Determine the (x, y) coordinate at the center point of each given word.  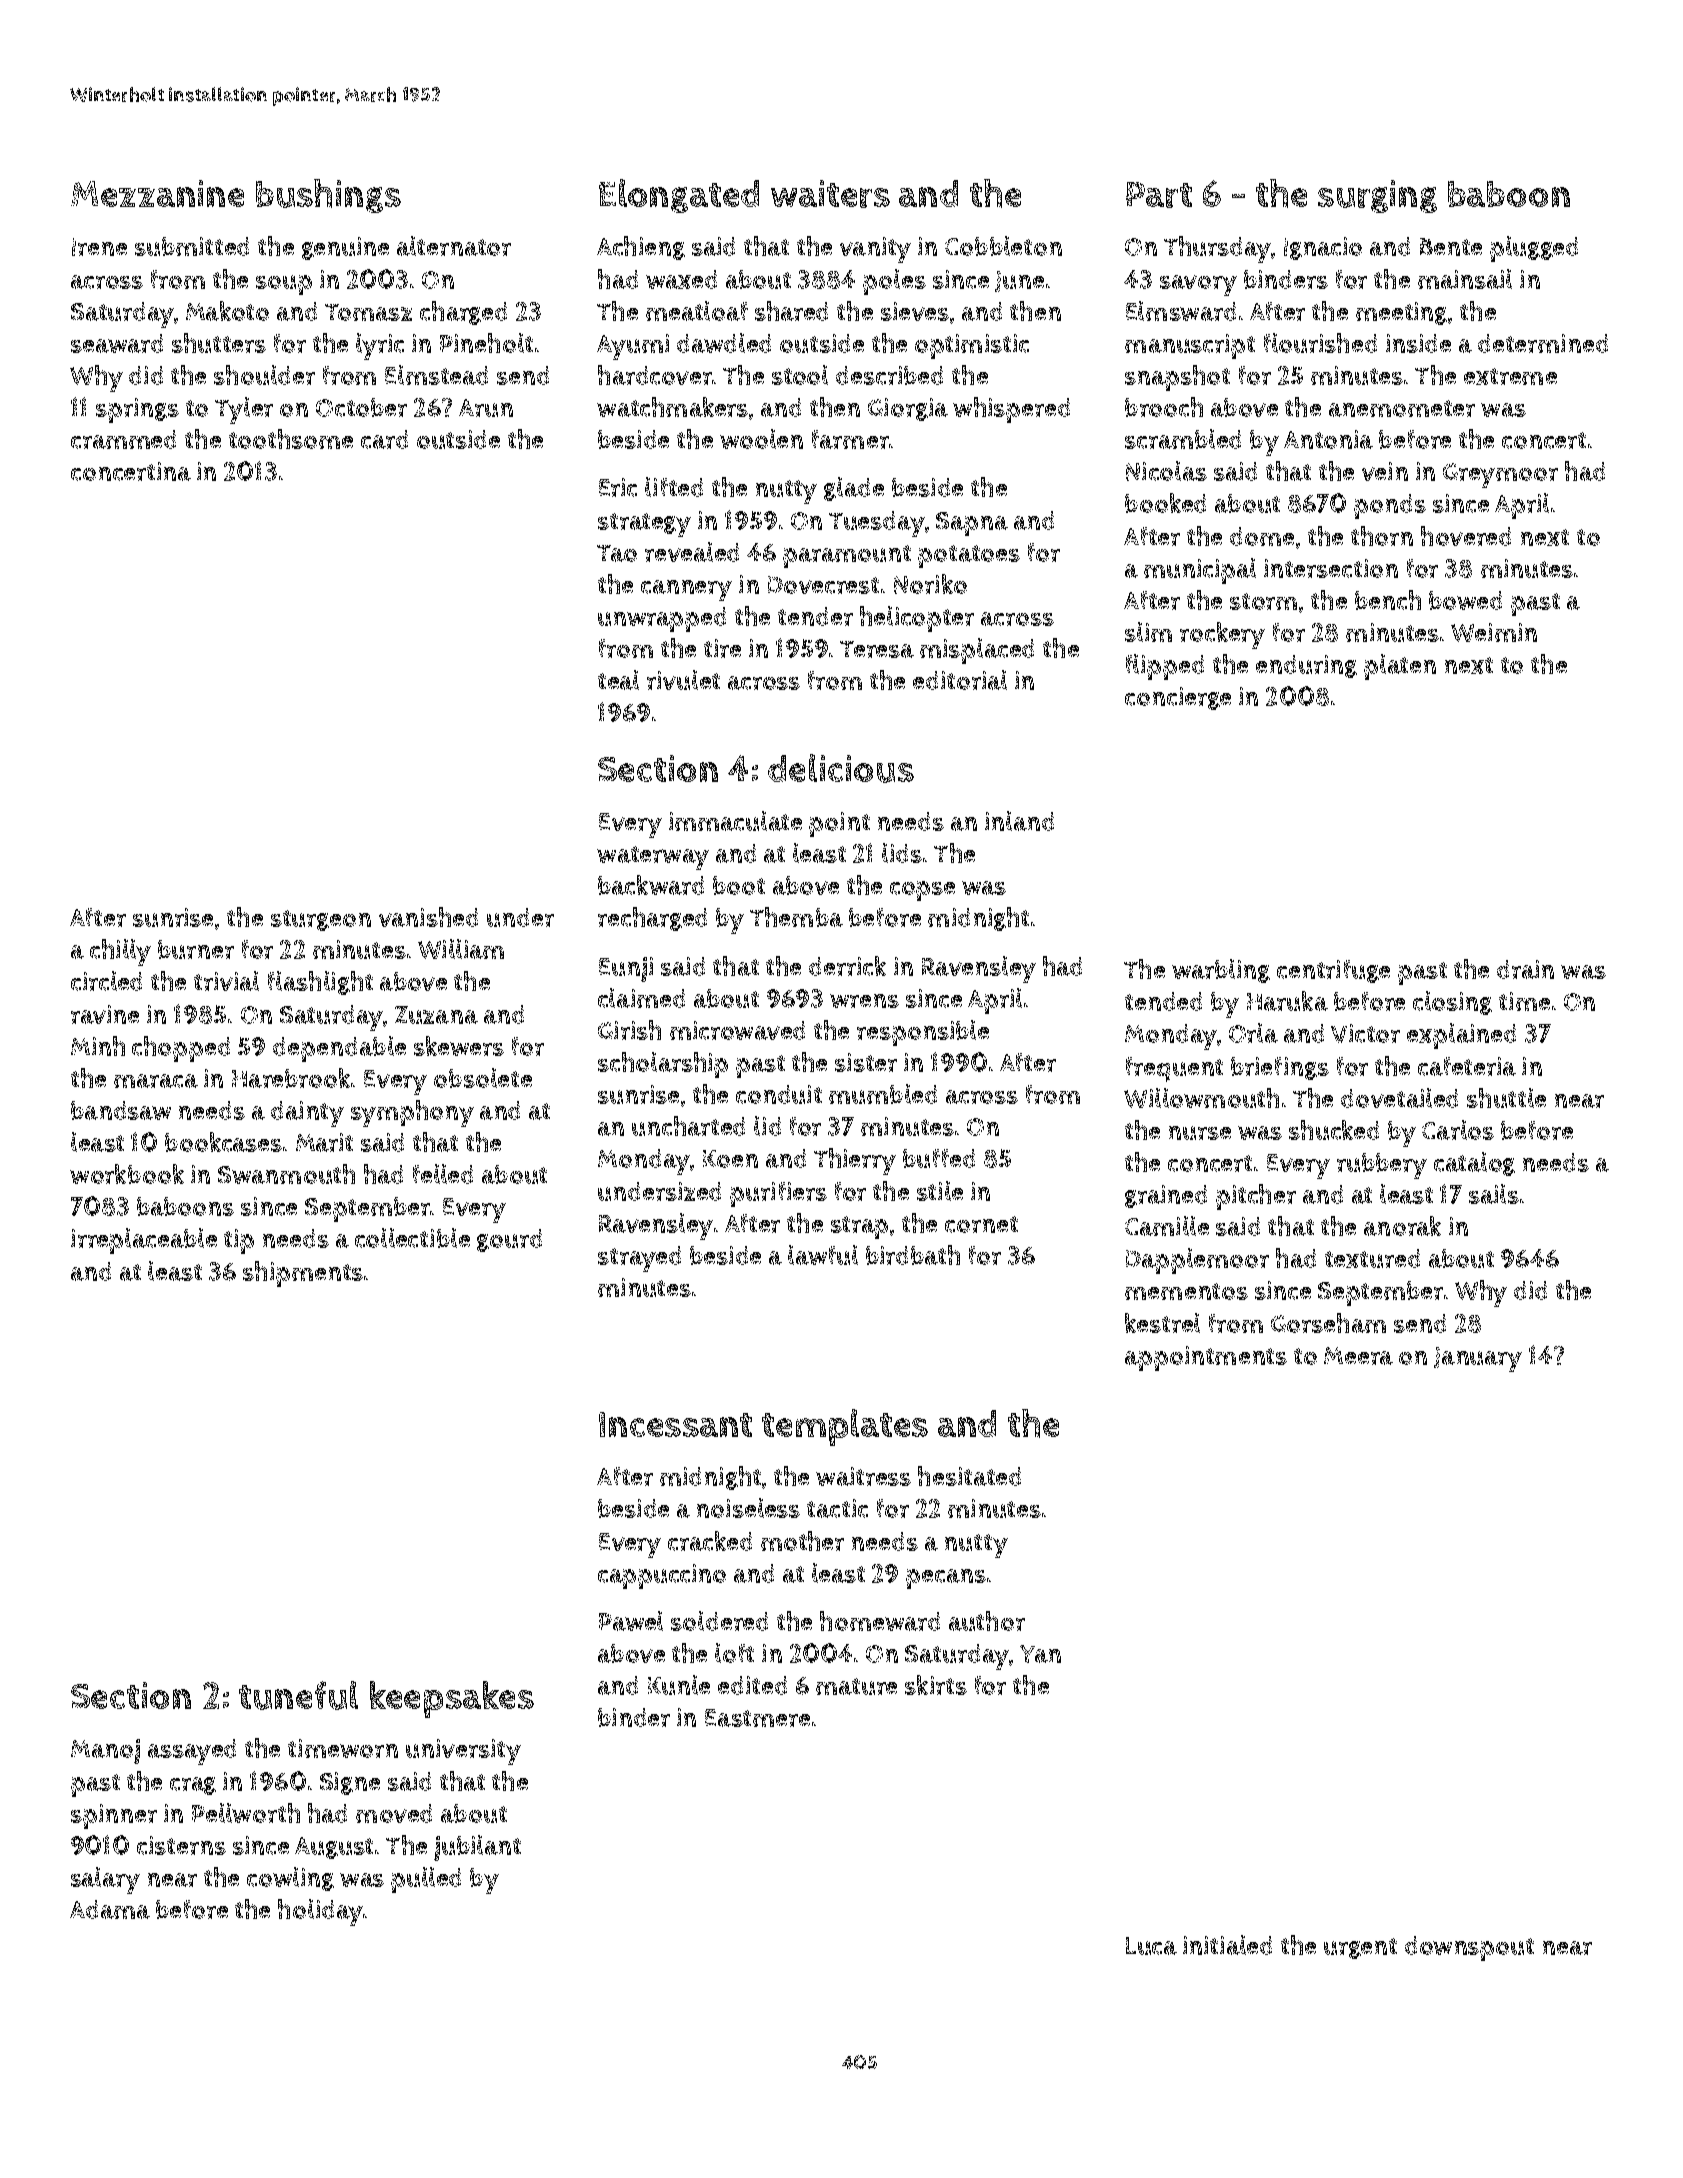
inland (1019, 821)
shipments (303, 1274)
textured (1372, 1258)
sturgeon (321, 920)
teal (618, 680)
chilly (120, 952)
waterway (653, 858)
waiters (830, 194)
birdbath (913, 1255)
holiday (320, 1912)
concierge (1178, 698)
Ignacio (1323, 248)
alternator (454, 246)
